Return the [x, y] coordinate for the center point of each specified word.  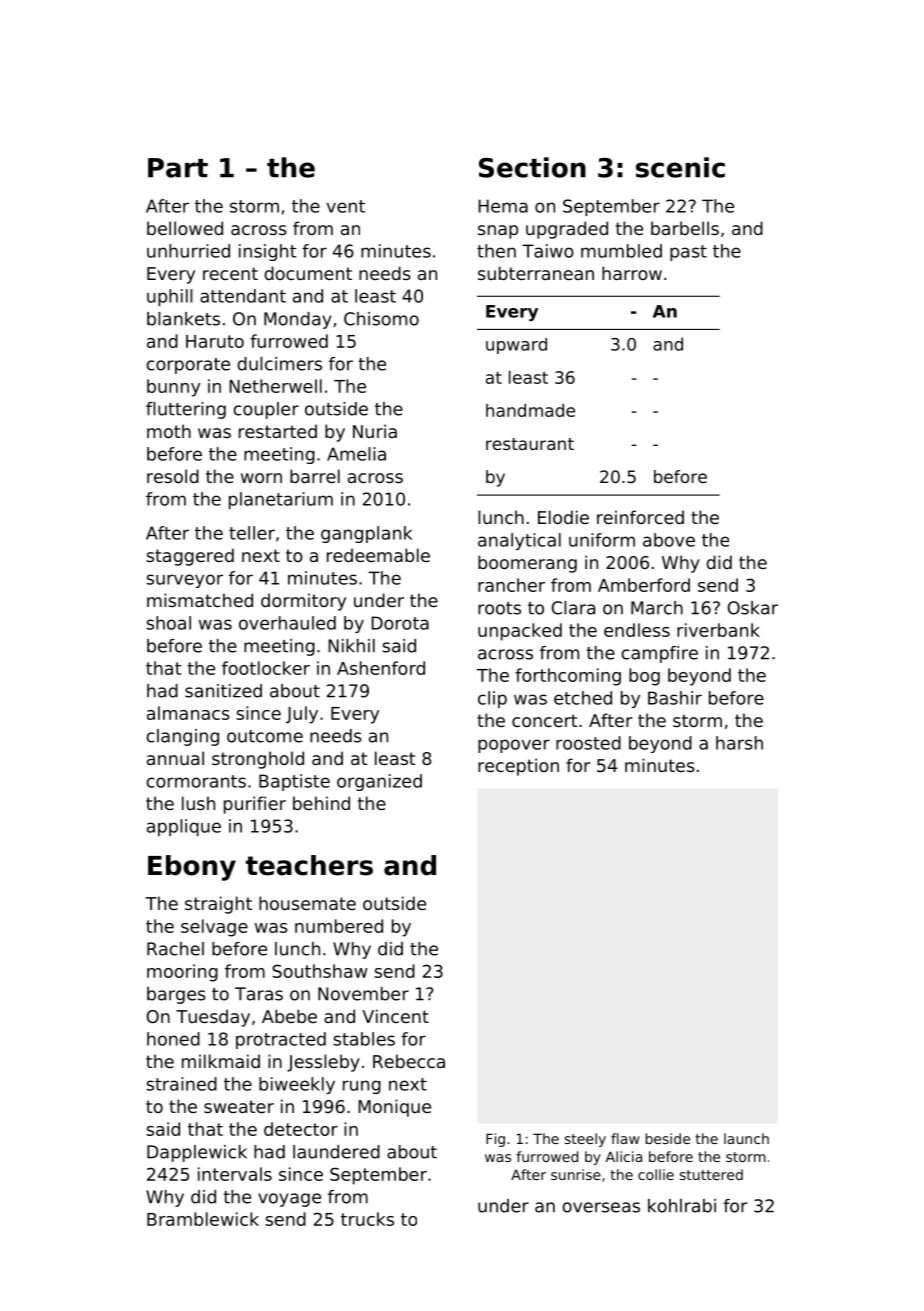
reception [518, 767]
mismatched [200, 600]
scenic [680, 167]
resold [173, 476]
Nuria [375, 431]
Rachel [175, 949]
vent [346, 206]
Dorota [400, 623]
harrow [632, 273]
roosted [588, 743]
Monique [394, 1108]
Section [532, 167]
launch [746, 1138]
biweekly [297, 1085]
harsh [739, 743]
